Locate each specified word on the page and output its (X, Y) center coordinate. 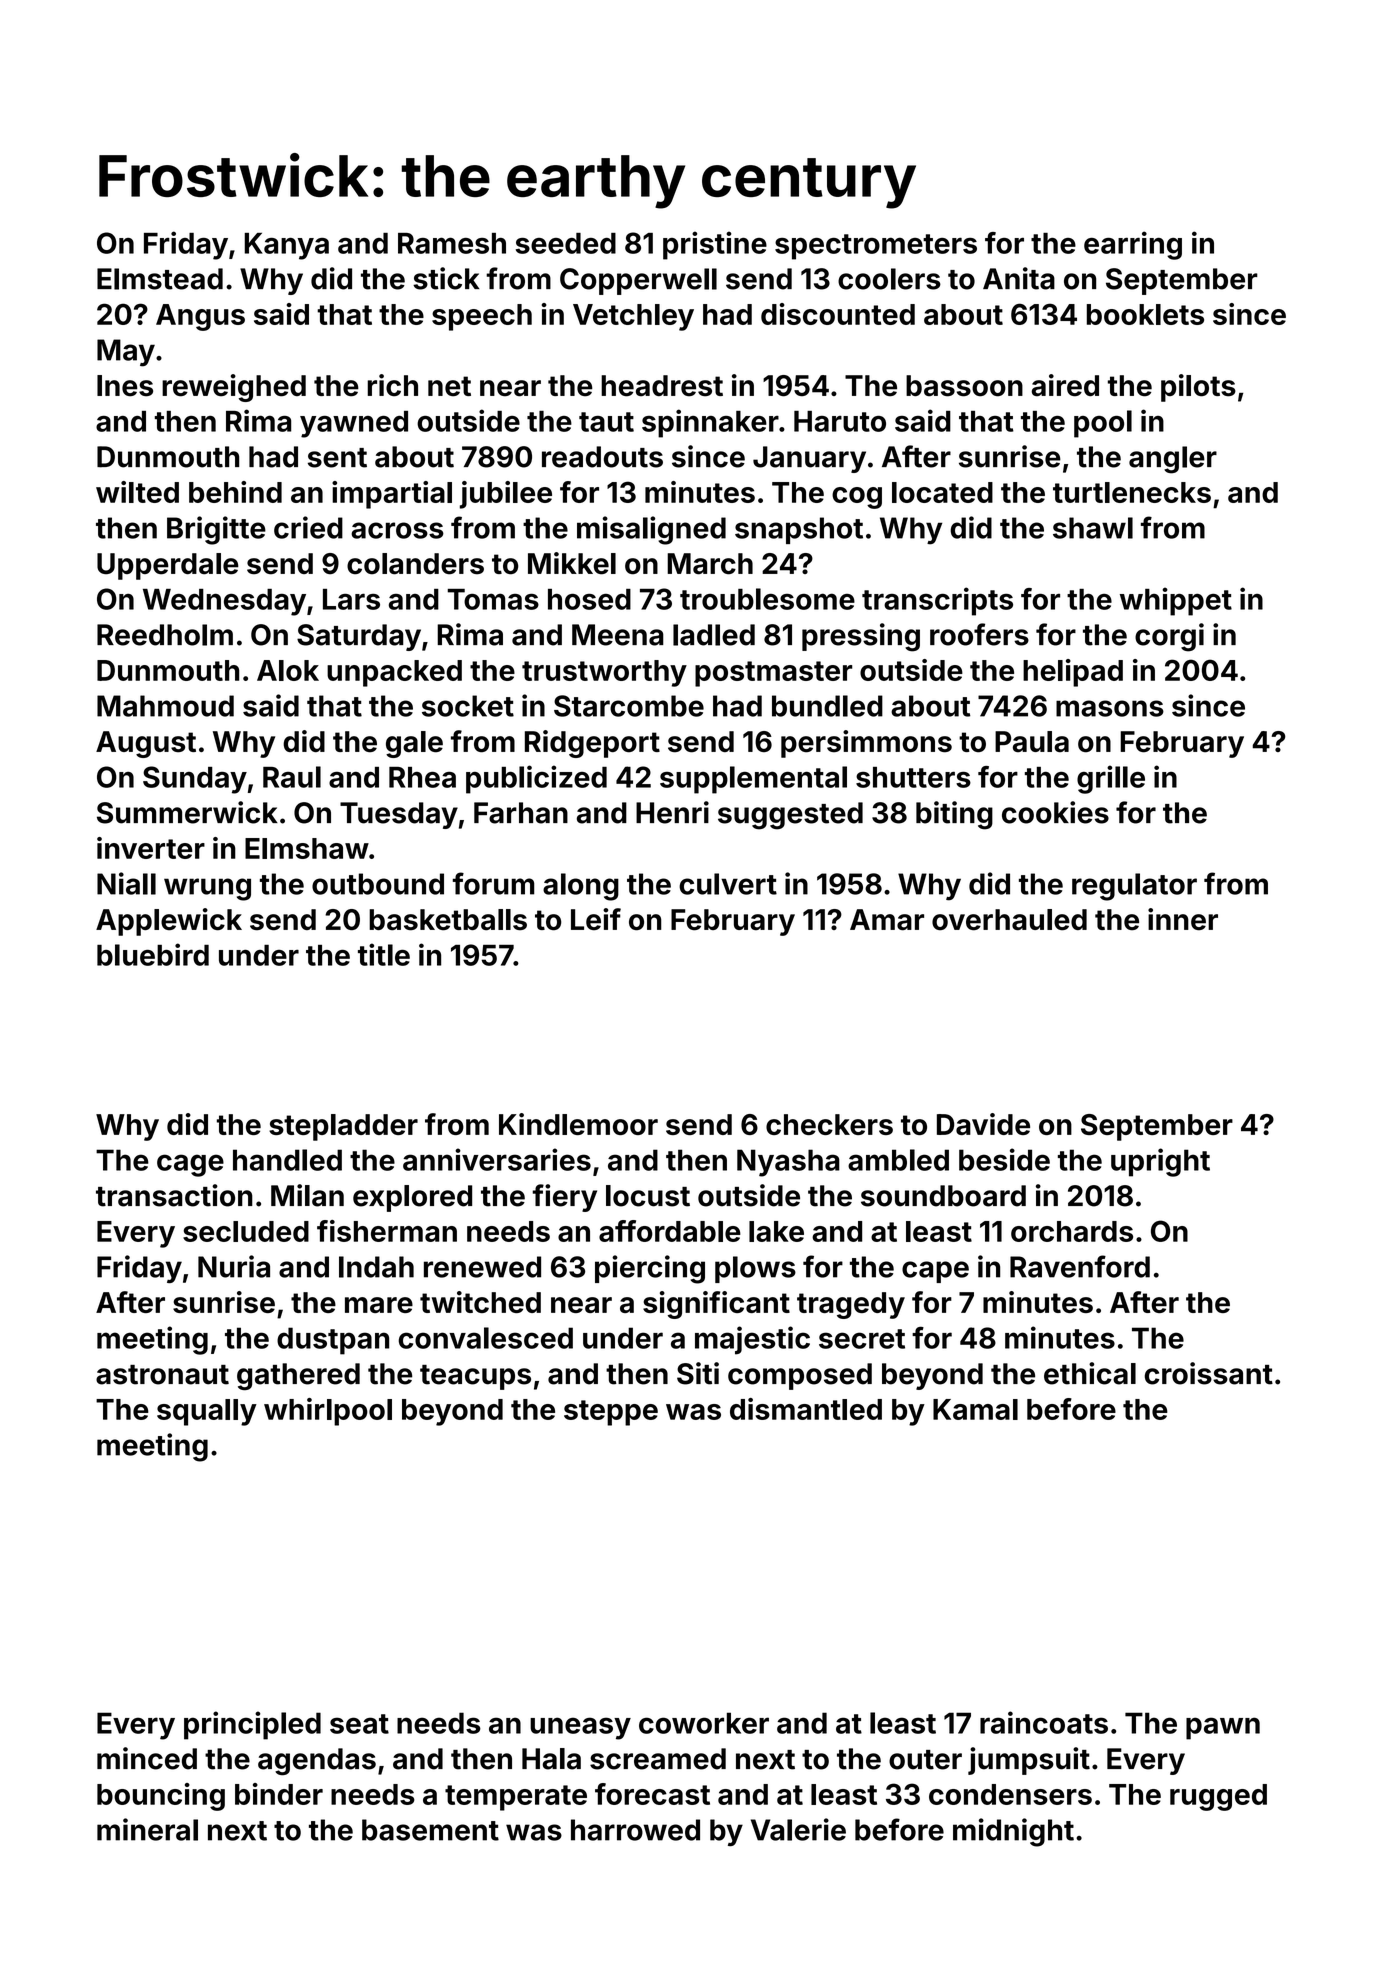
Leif (596, 919)
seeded (566, 243)
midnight (1013, 1832)
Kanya (286, 246)
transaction (174, 1195)
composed (800, 1376)
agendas (317, 1762)
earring (1133, 245)
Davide (983, 1124)
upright (1160, 1162)
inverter (151, 848)
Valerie (798, 1829)
